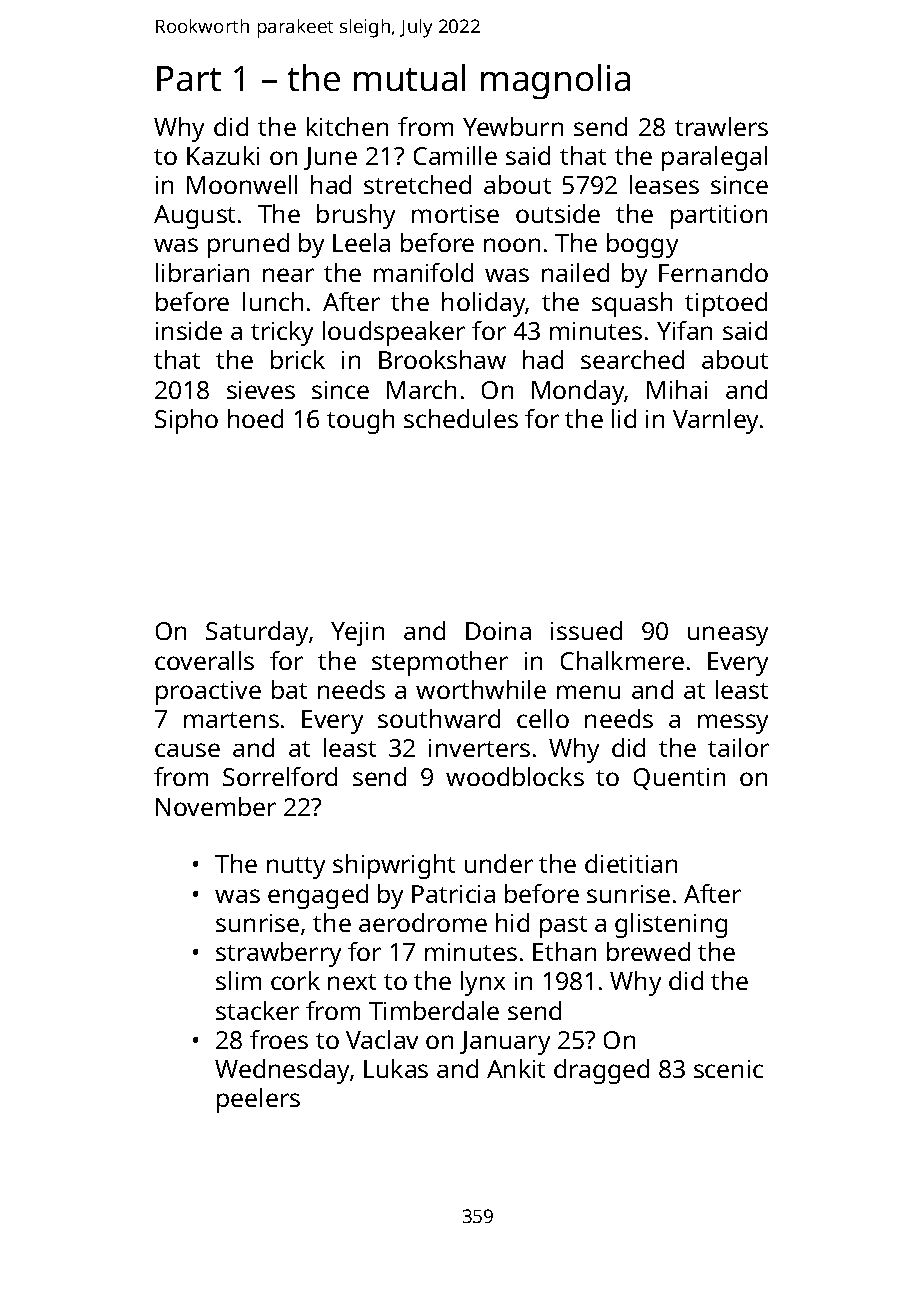  I want to click on Wednesday, so click(282, 1071).
